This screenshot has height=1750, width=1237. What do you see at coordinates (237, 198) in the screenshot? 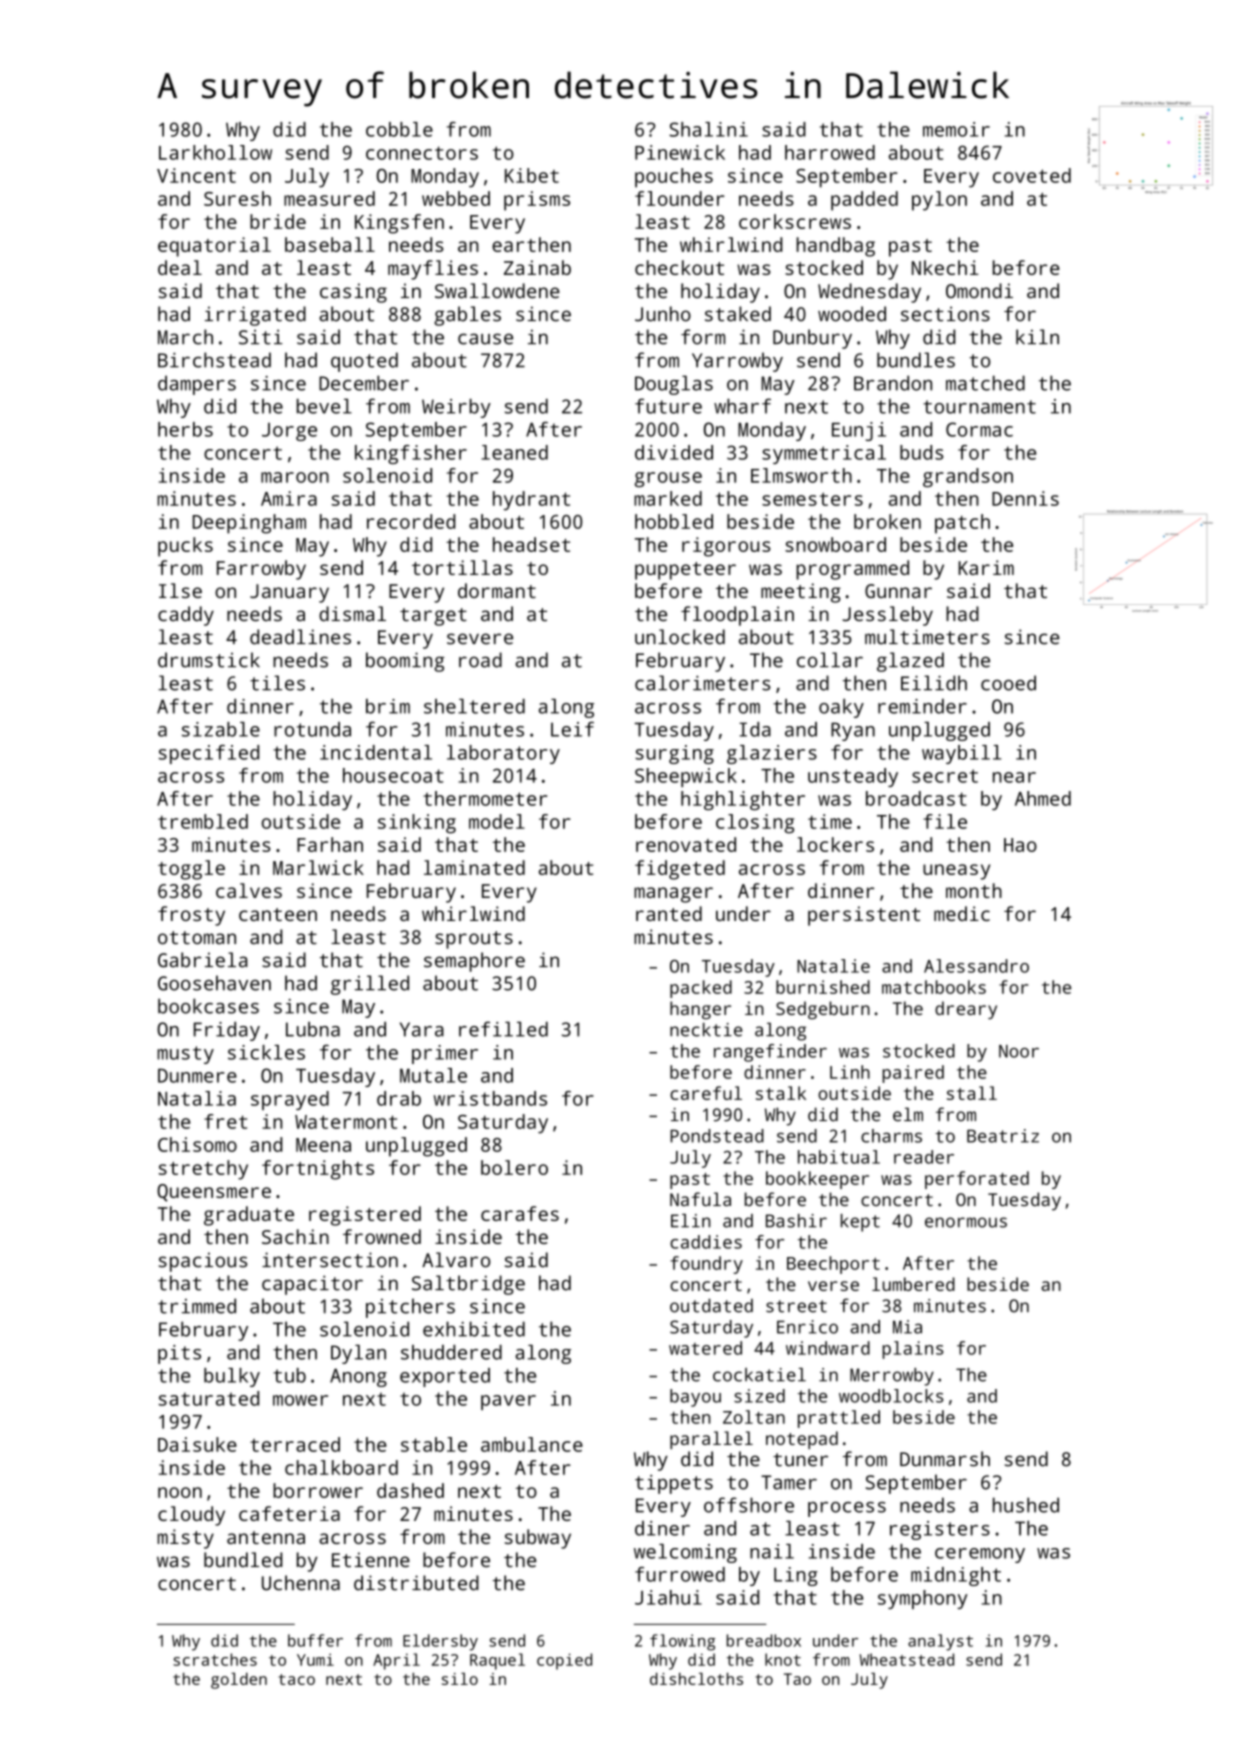
I see `Suresh` at bounding box center [237, 198].
